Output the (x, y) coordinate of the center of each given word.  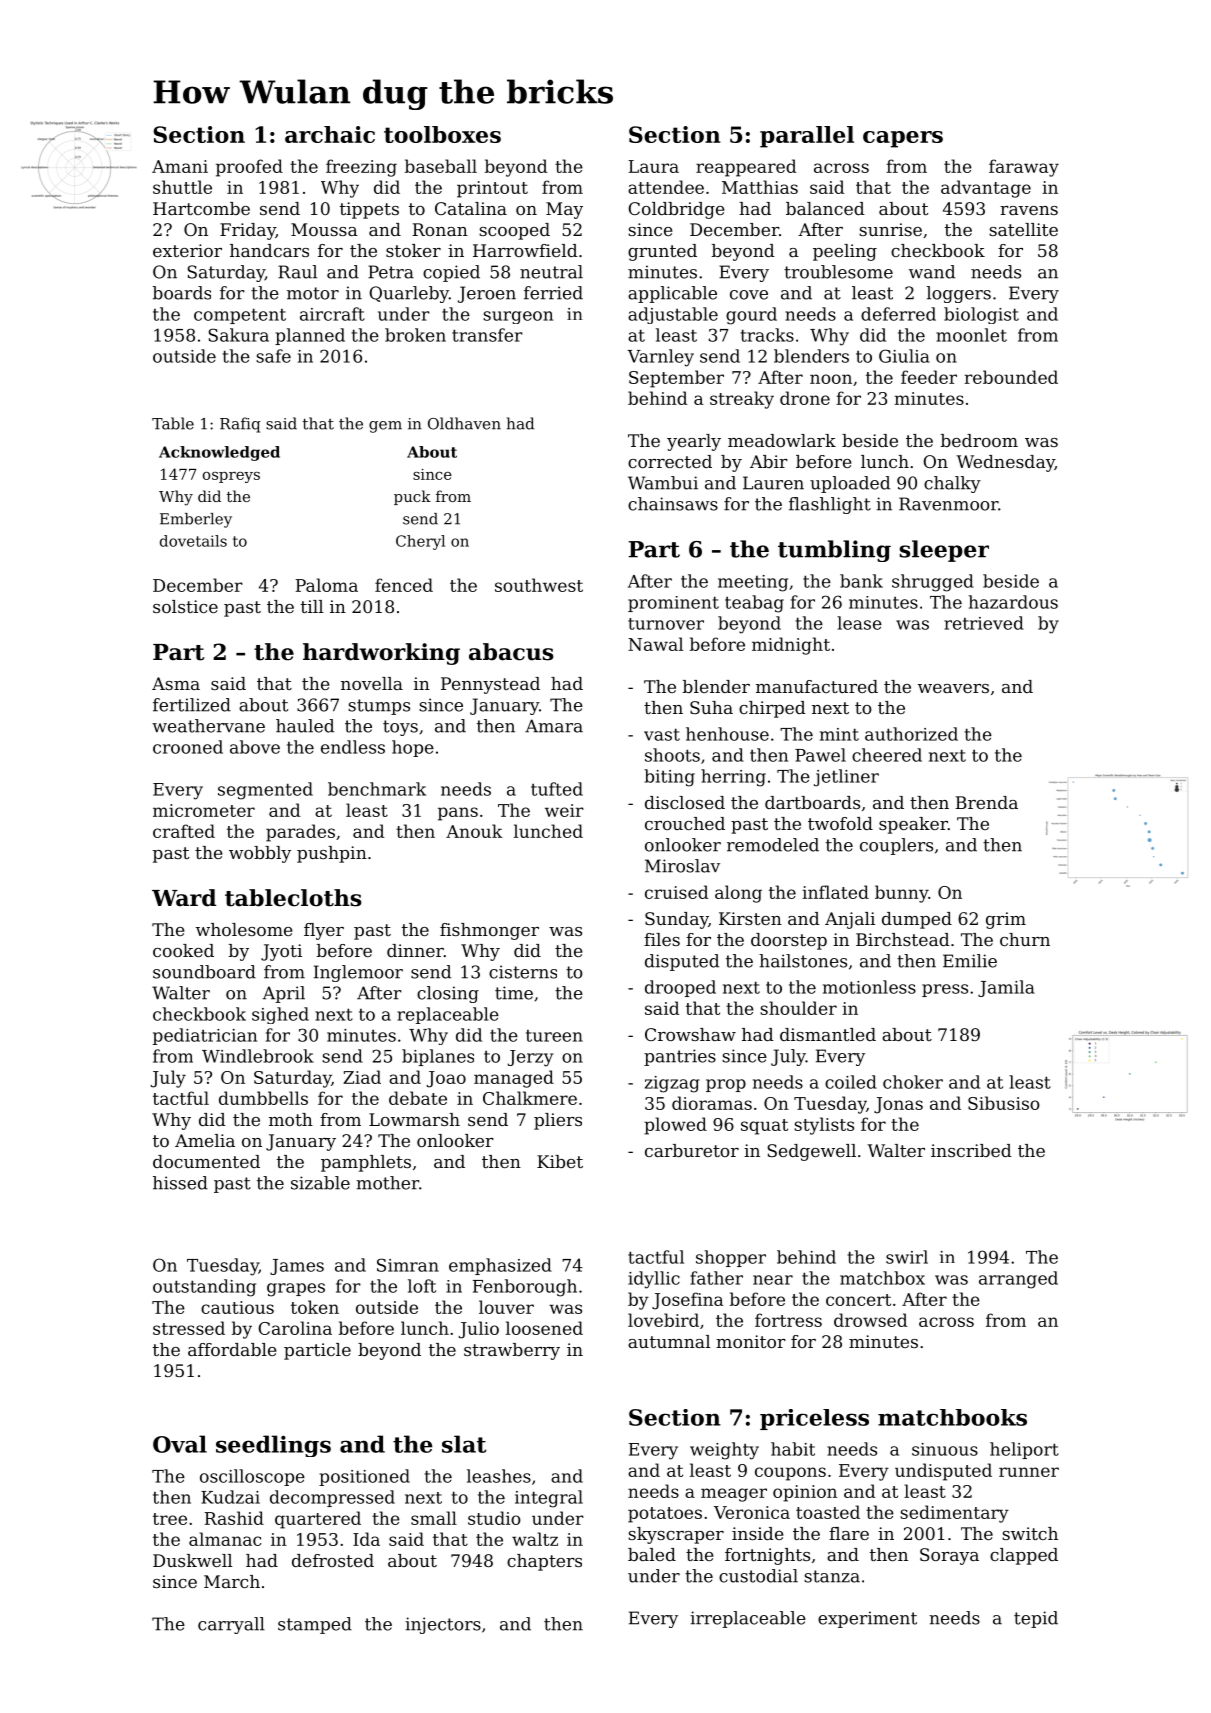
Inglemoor (358, 973)
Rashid (234, 1518)
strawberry (512, 1351)
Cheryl (420, 542)
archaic (330, 134)
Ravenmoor (948, 504)
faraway (1024, 168)
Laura (653, 166)
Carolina (295, 1328)
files (662, 939)
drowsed (870, 1320)
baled (652, 1554)
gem (385, 427)
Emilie (970, 961)
